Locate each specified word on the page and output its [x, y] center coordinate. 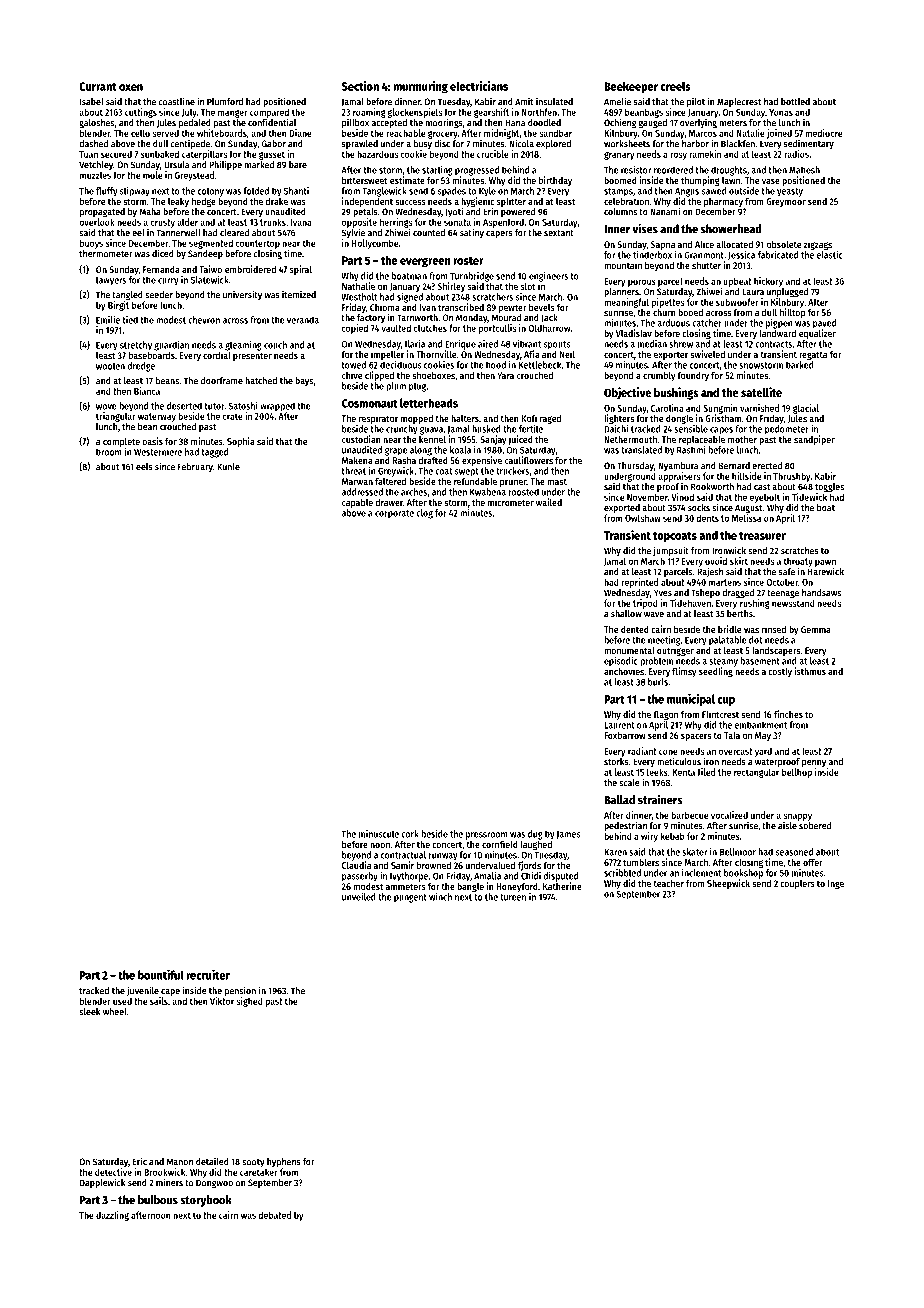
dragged [738, 594]
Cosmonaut [370, 403]
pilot [696, 103]
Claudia [356, 865]
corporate [394, 514]
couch [275, 345]
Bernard [734, 466]
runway [443, 857]
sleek [89, 1012]
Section [360, 86]
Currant [98, 86]
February [195, 468]
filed [706, 772]
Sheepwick [728, 884]
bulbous [158, 1200]
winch [440, 897]
